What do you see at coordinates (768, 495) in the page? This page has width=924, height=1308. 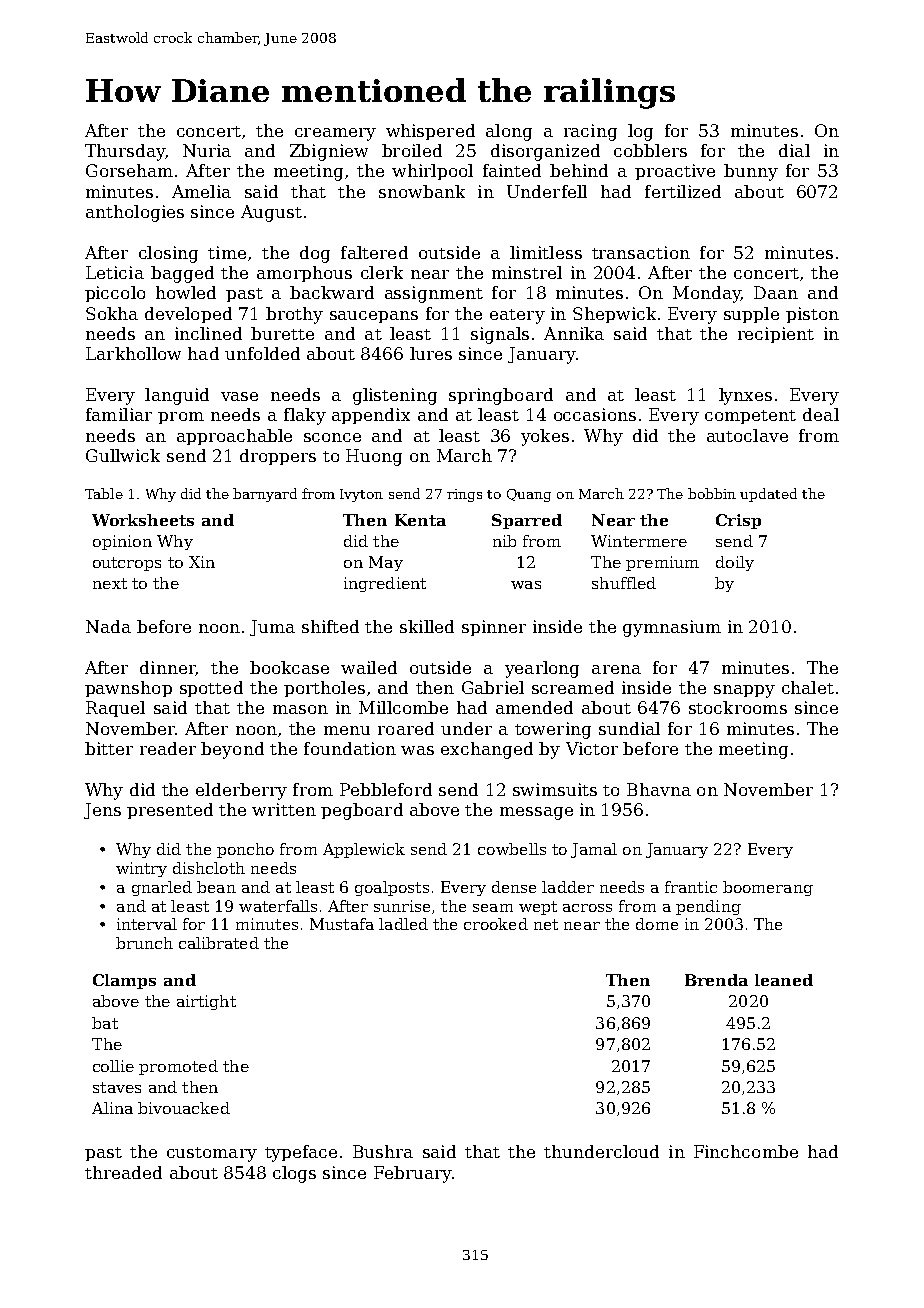 I see `updated` at bounding box center [768, 495].
